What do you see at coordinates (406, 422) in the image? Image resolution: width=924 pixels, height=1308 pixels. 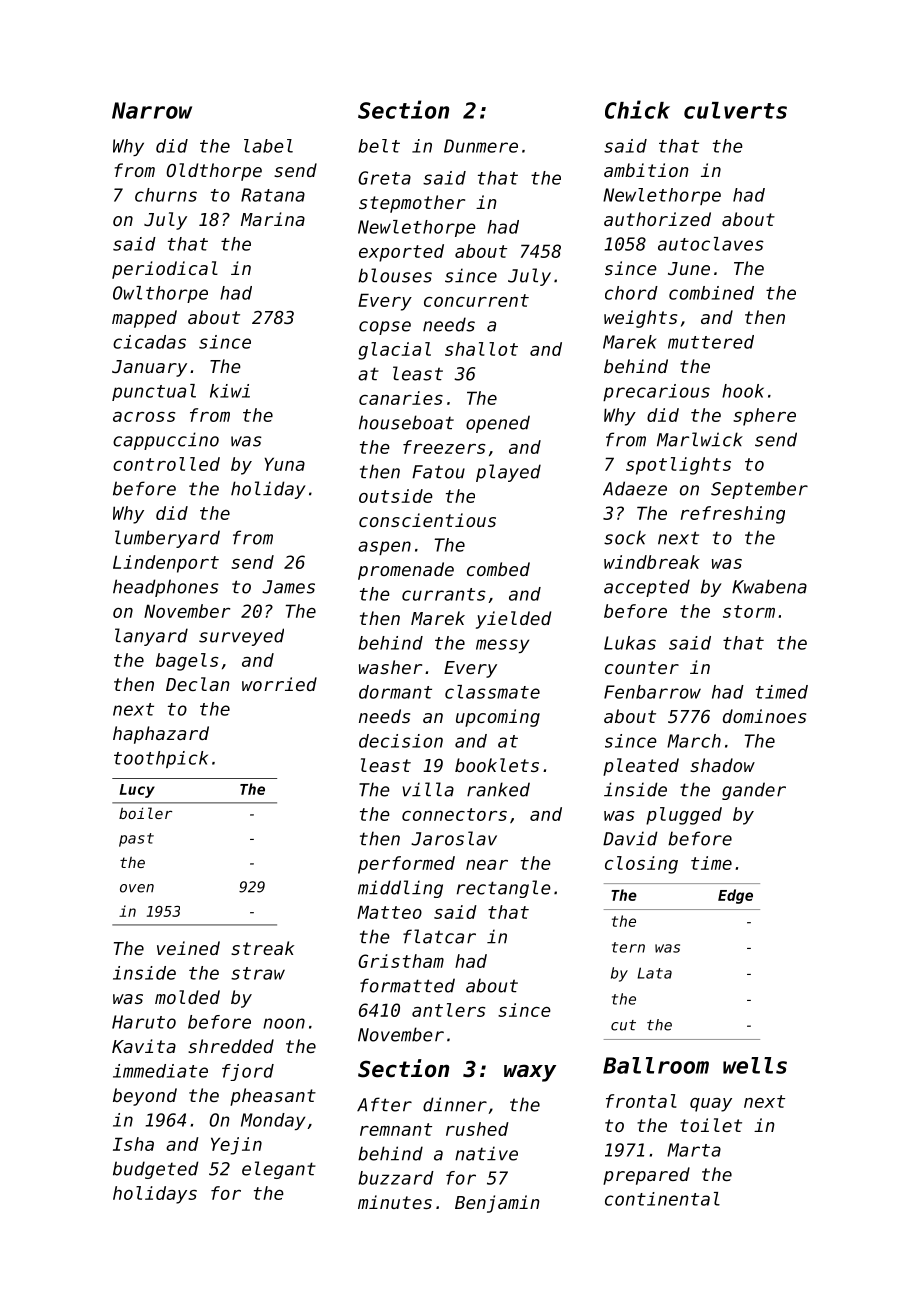 I see `houseboat` at bounding box center [406, 422].
